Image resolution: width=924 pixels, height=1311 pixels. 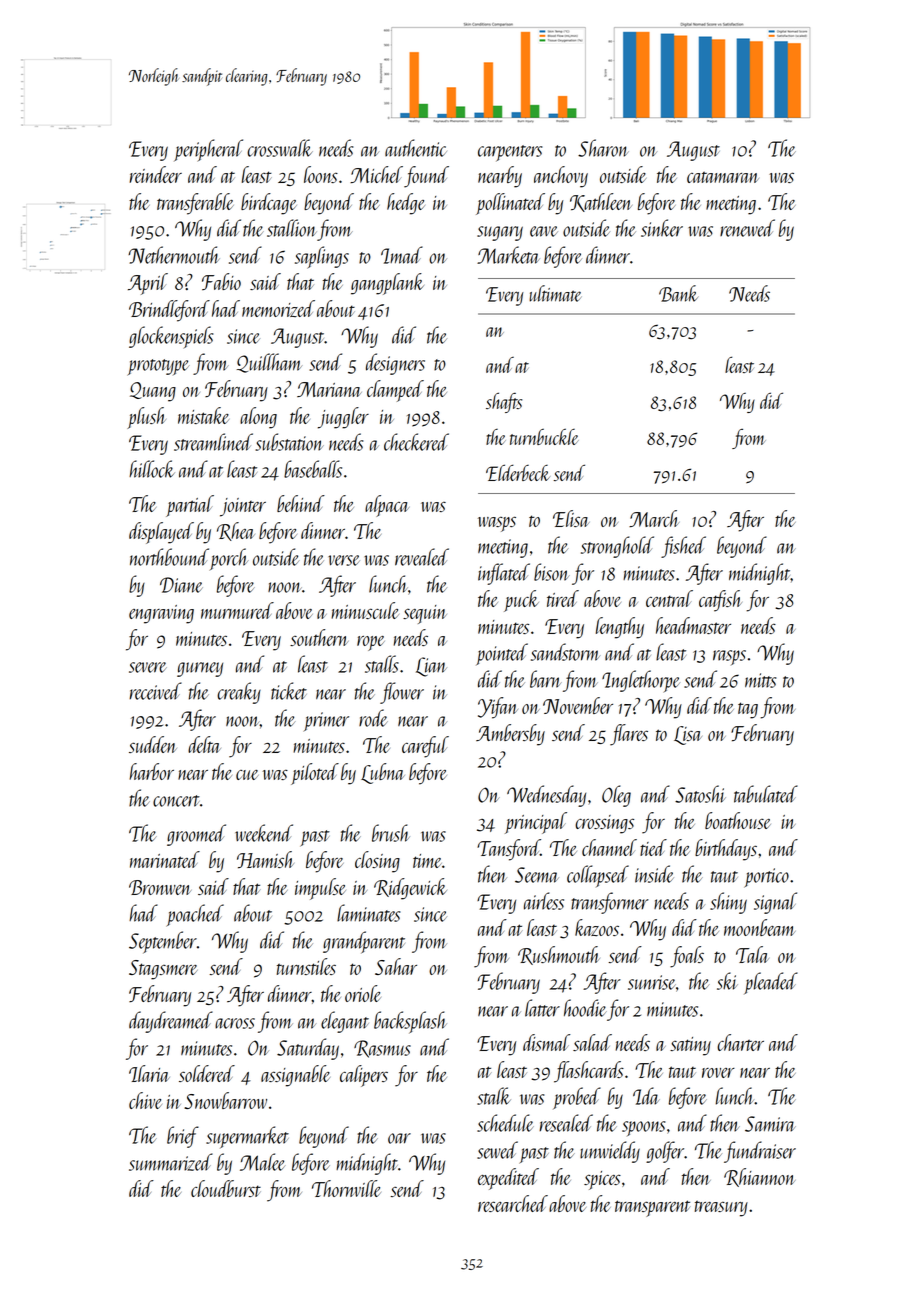 I want to click on mitts, so click(x=760, y=680).
